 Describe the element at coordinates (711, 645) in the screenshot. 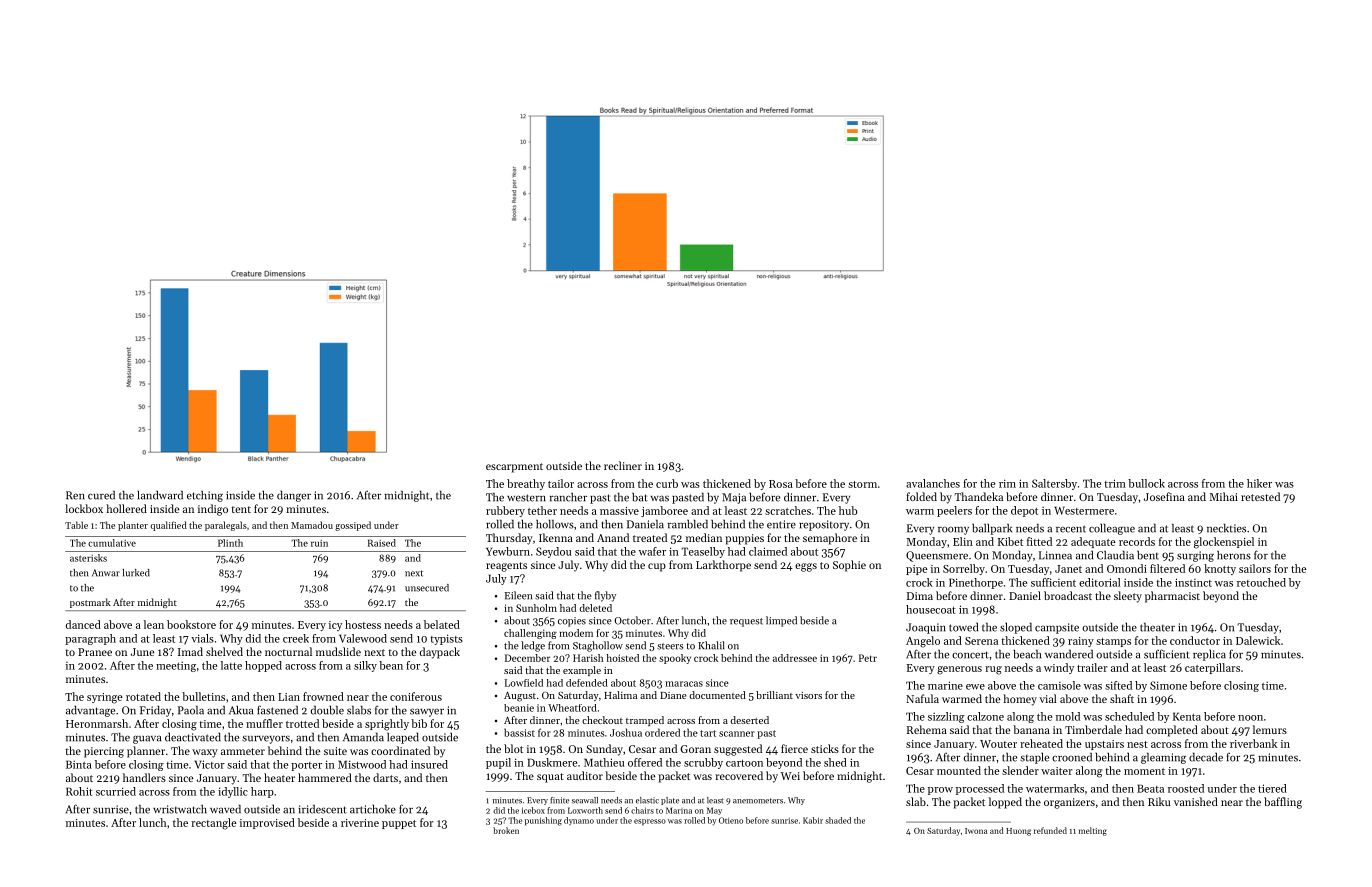

I see `Khalil` at that location.
